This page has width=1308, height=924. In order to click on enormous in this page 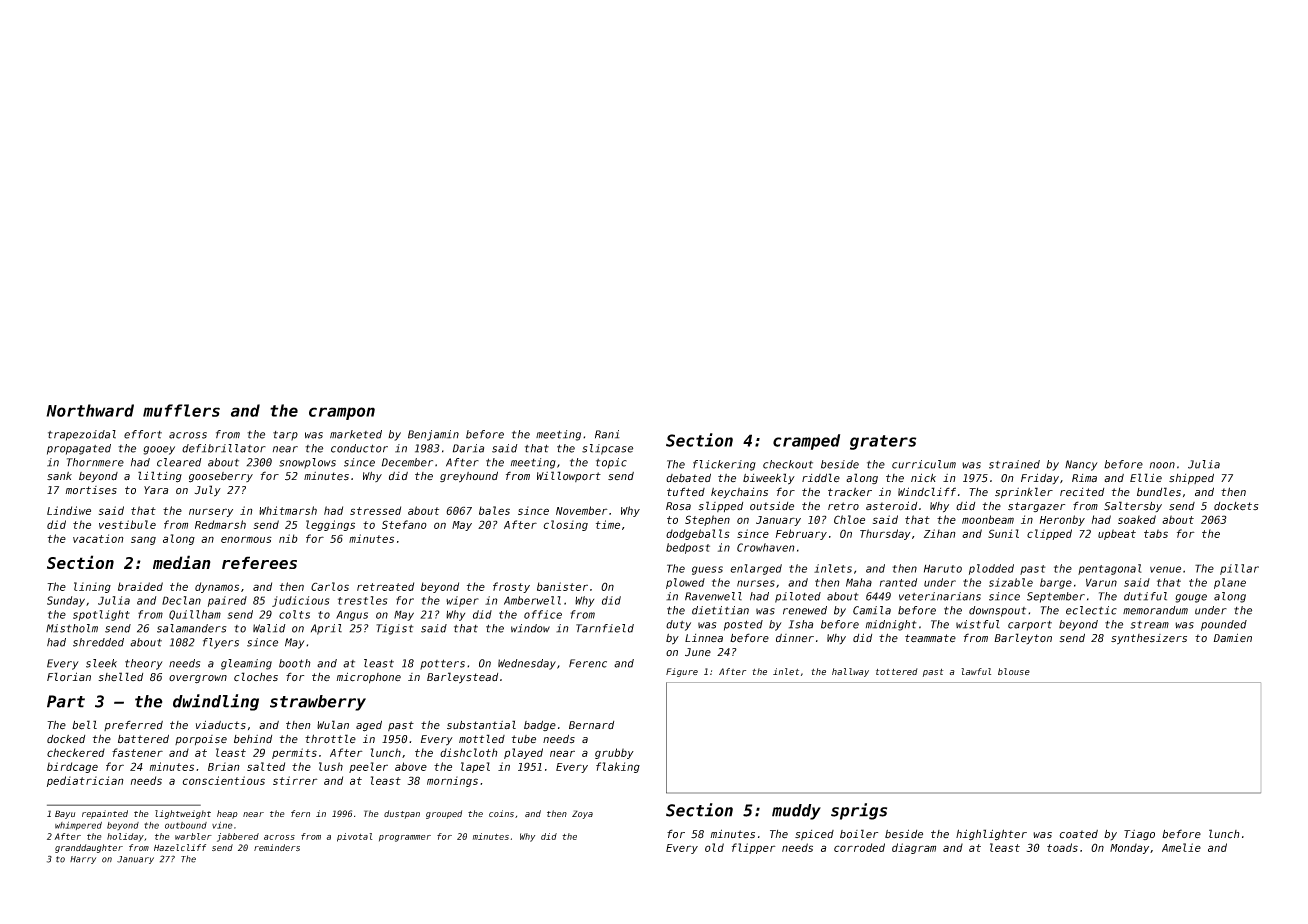, I will do `click(246, 539)`.
